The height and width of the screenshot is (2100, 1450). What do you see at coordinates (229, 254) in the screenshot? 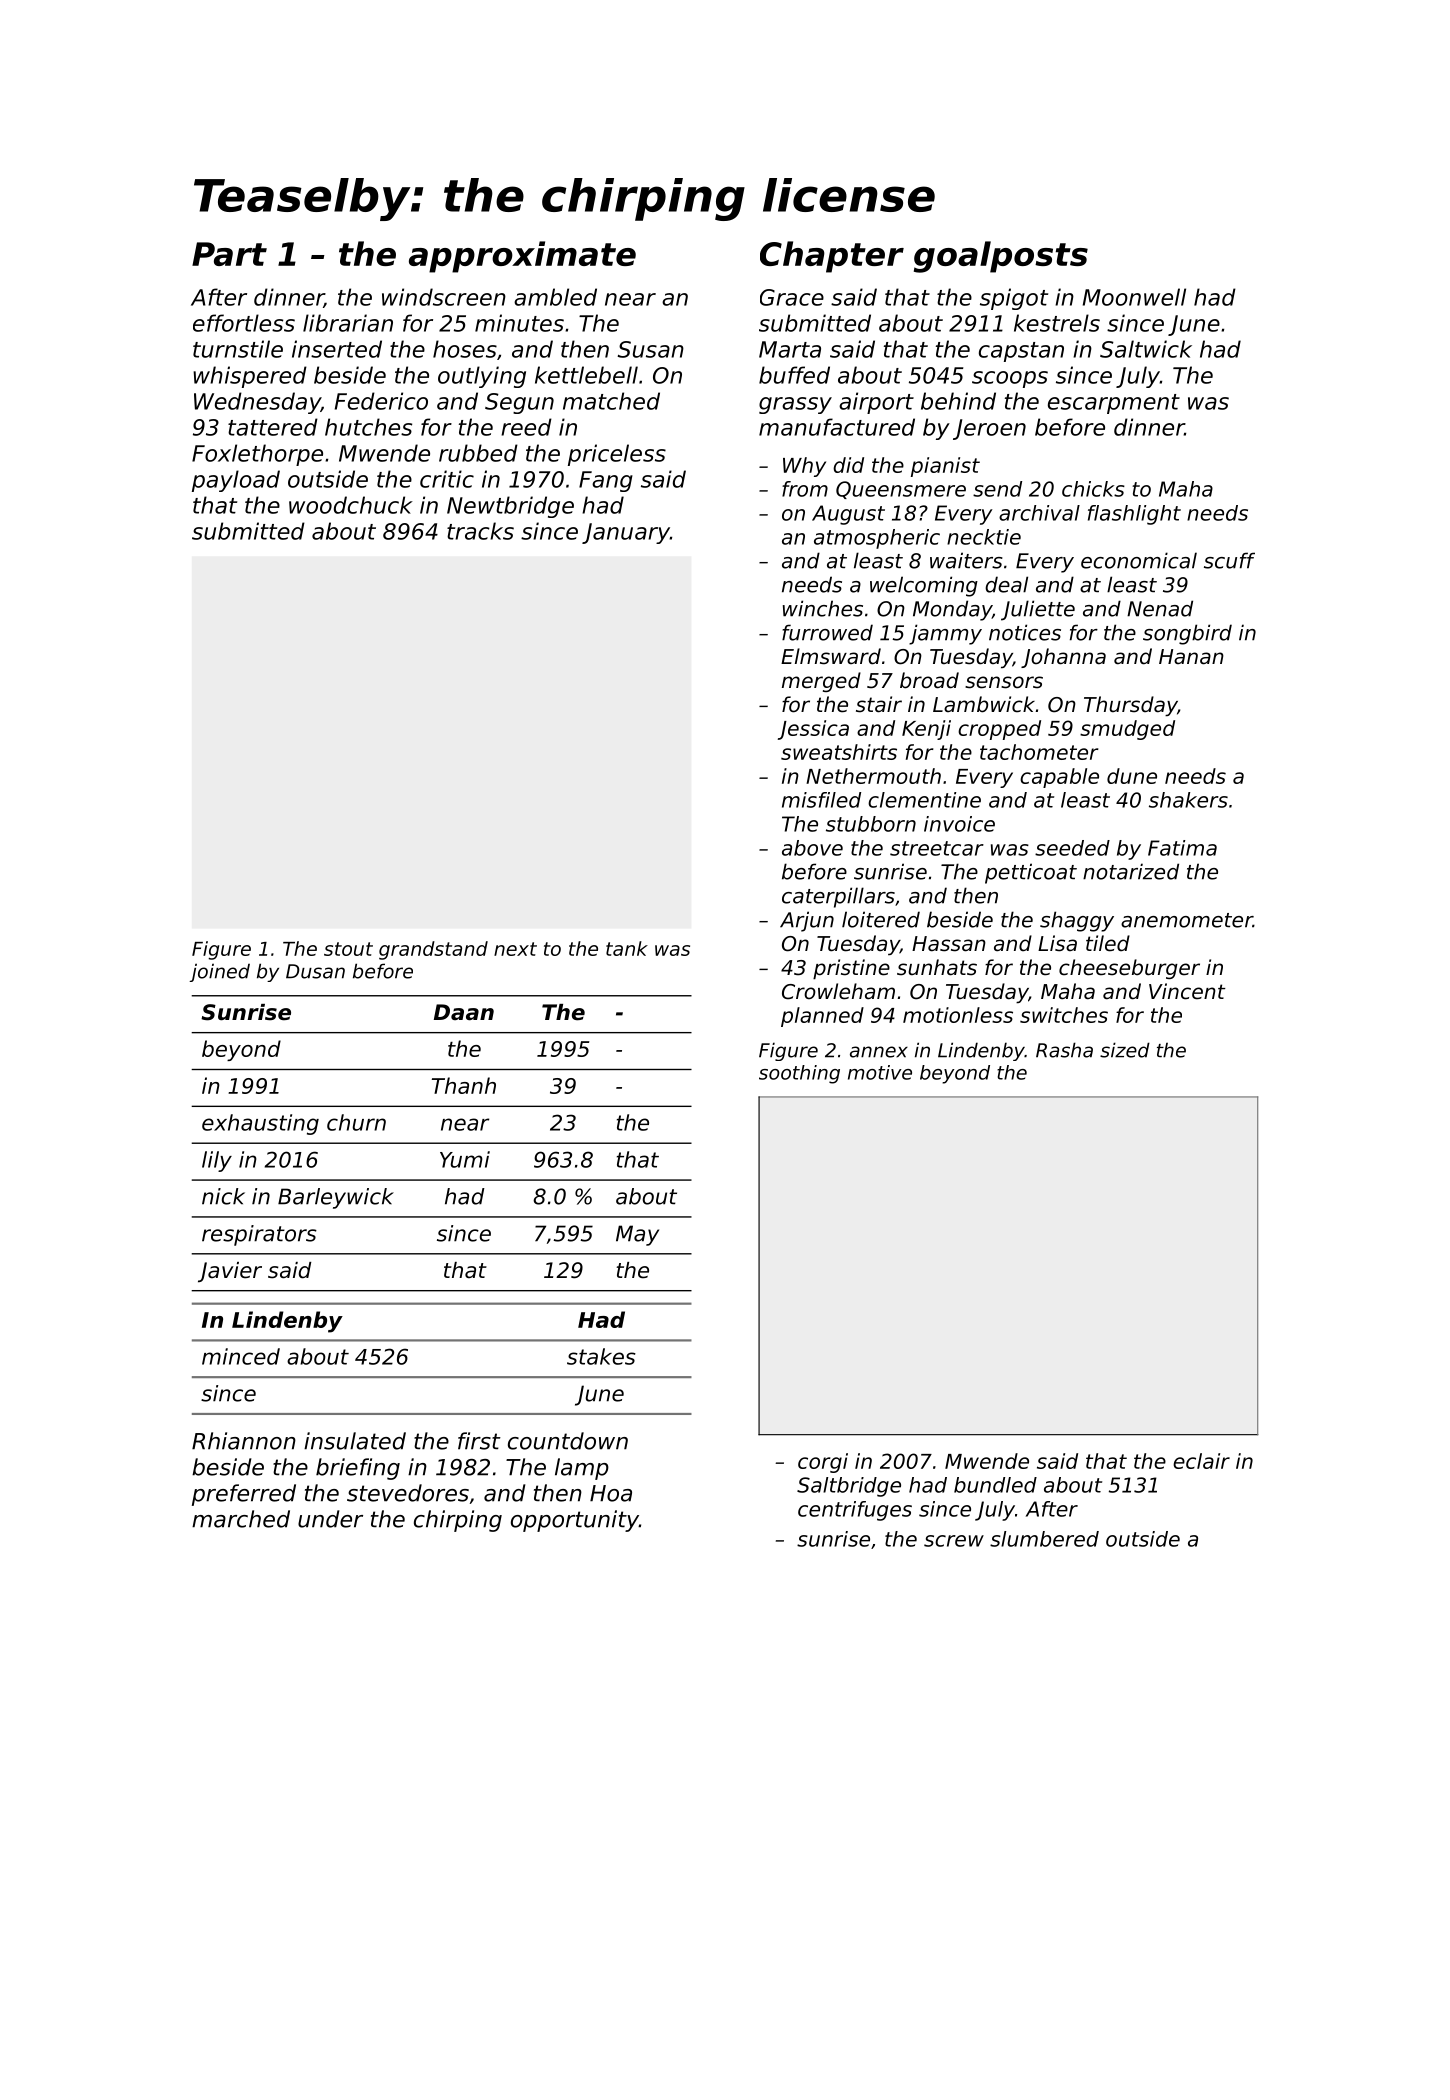
I see `Part` at bounding box center [229, 254].
